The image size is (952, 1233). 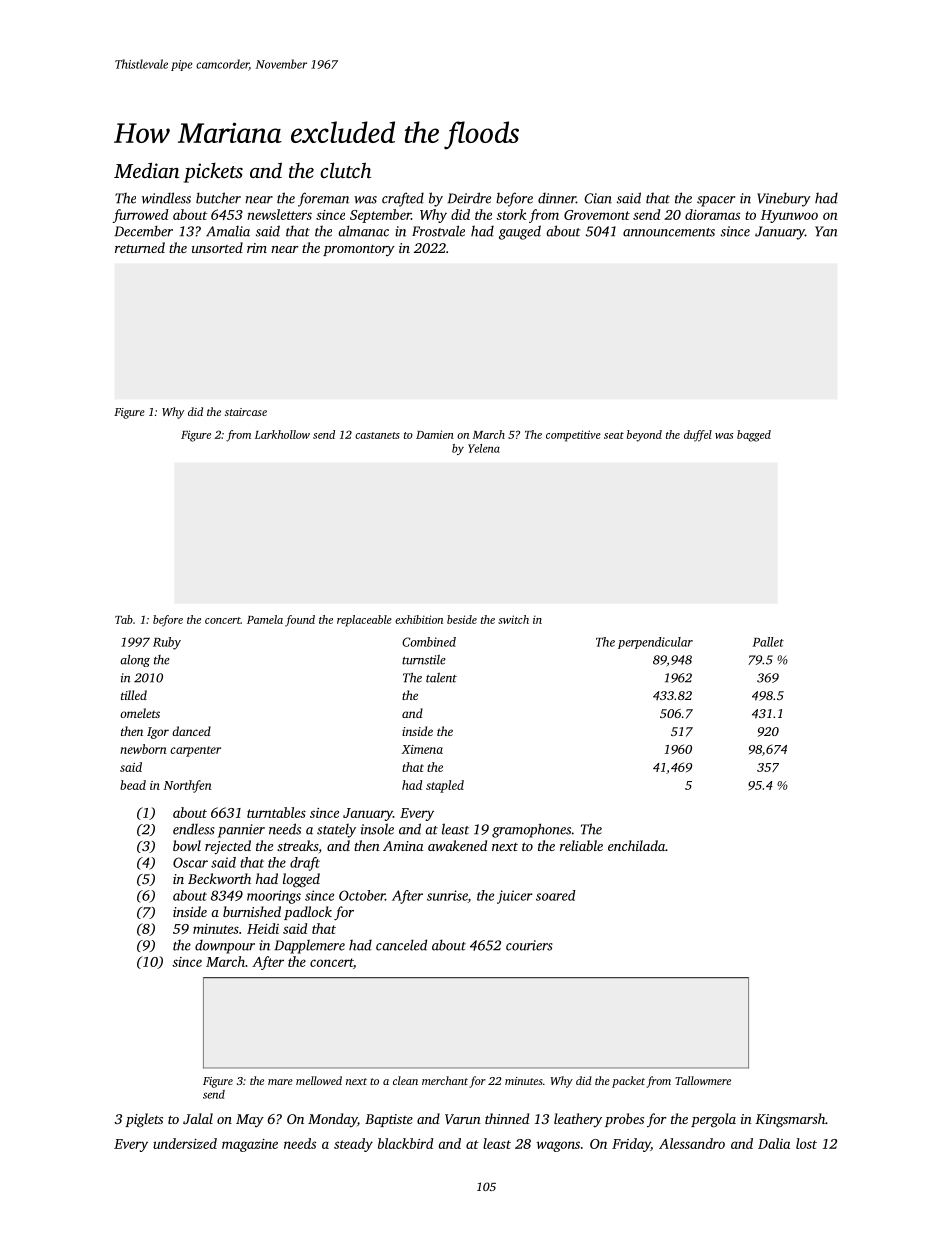 I want to click on Frostvale, so click(x=438, y=231).
